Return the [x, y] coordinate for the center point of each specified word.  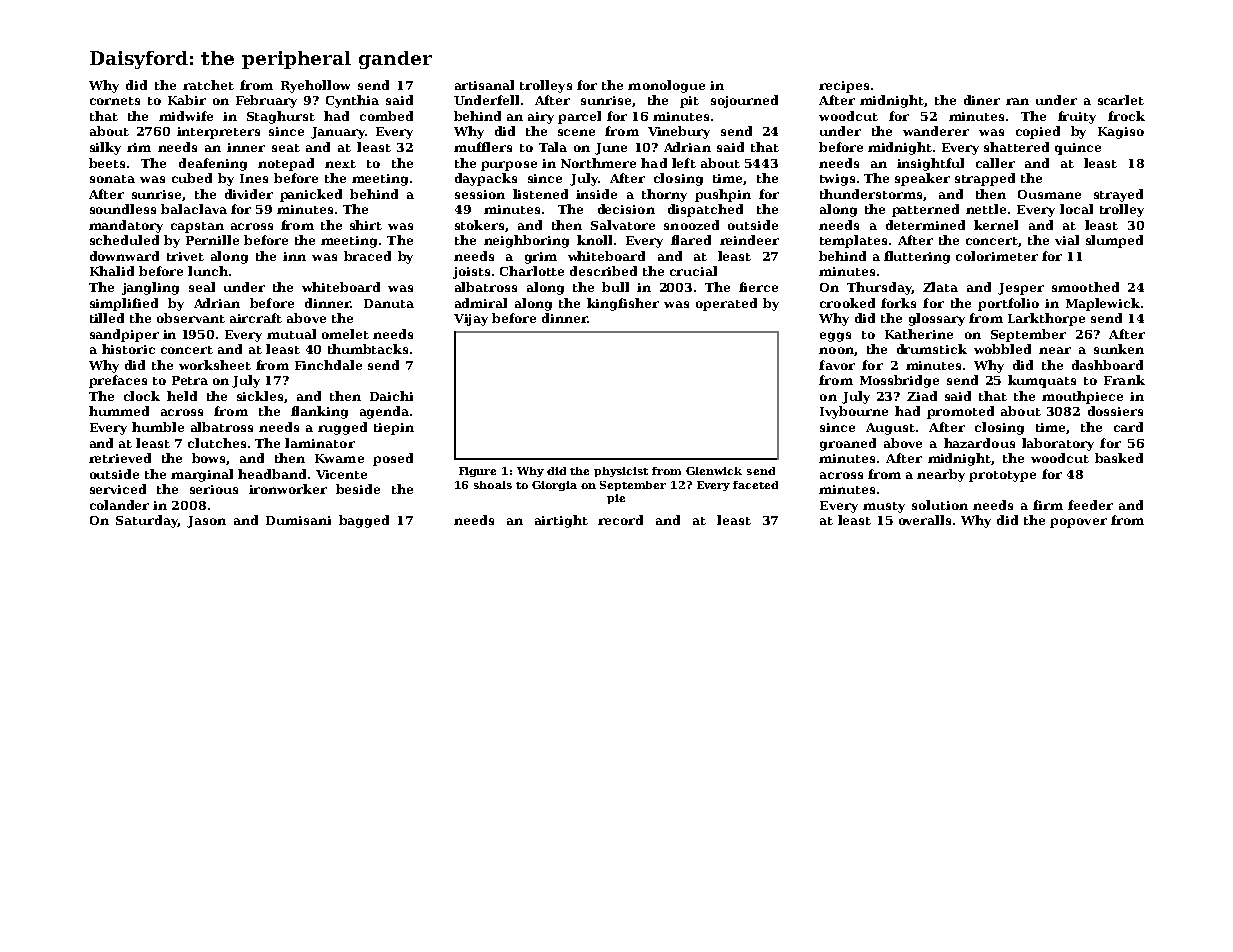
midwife [186, 116]
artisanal [484, 85]
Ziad [922, 396]
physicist [621, 472]
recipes [844, 87]
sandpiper [124, 335]
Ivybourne [854, 412]
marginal [202, 475]
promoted [960, 412]
